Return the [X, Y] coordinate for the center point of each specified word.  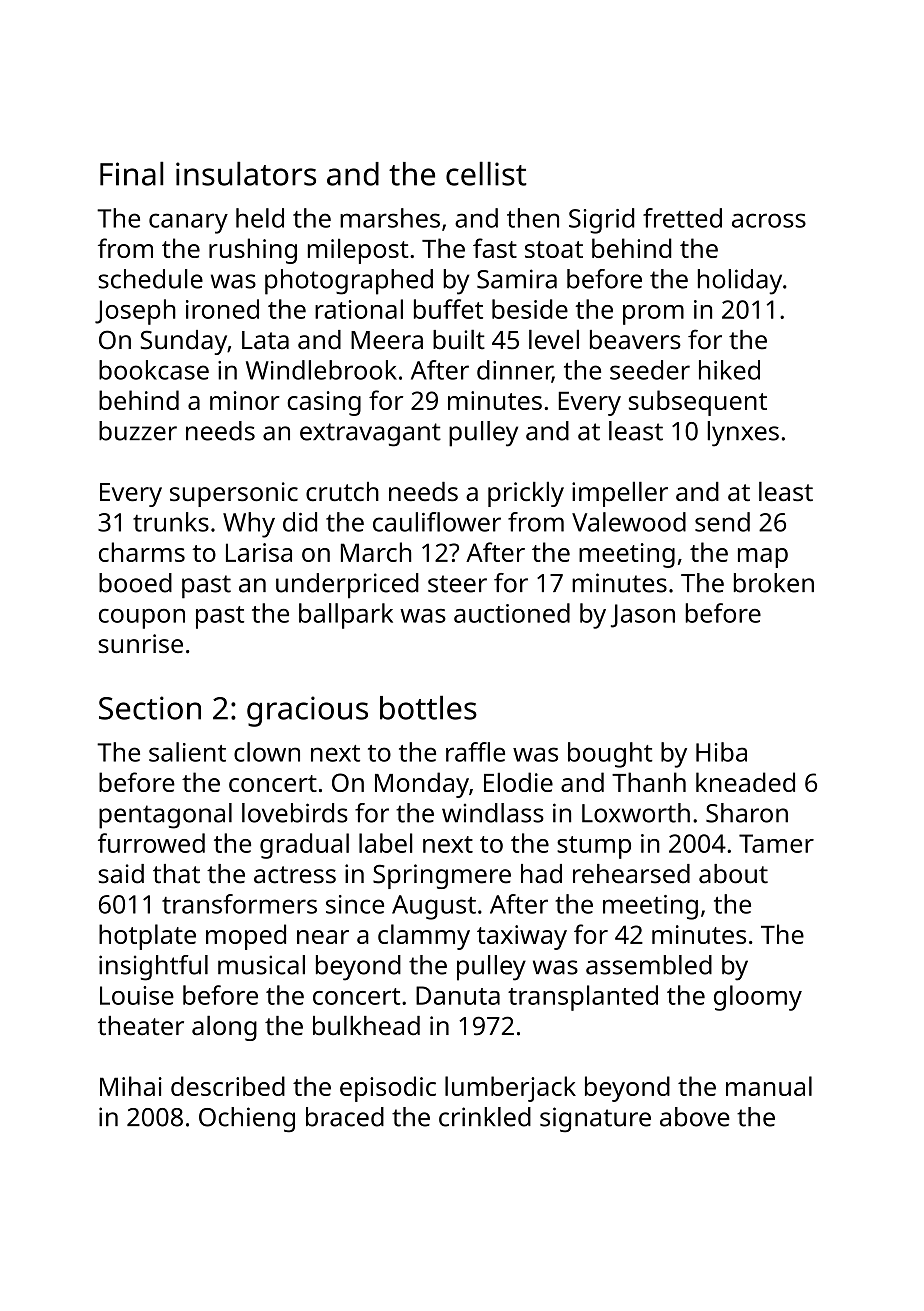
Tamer [776, 843]
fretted [682, 218]
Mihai [131, 1086]
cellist [486, 173]
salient [187, 752]
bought [610, 755]
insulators [246, 173]
